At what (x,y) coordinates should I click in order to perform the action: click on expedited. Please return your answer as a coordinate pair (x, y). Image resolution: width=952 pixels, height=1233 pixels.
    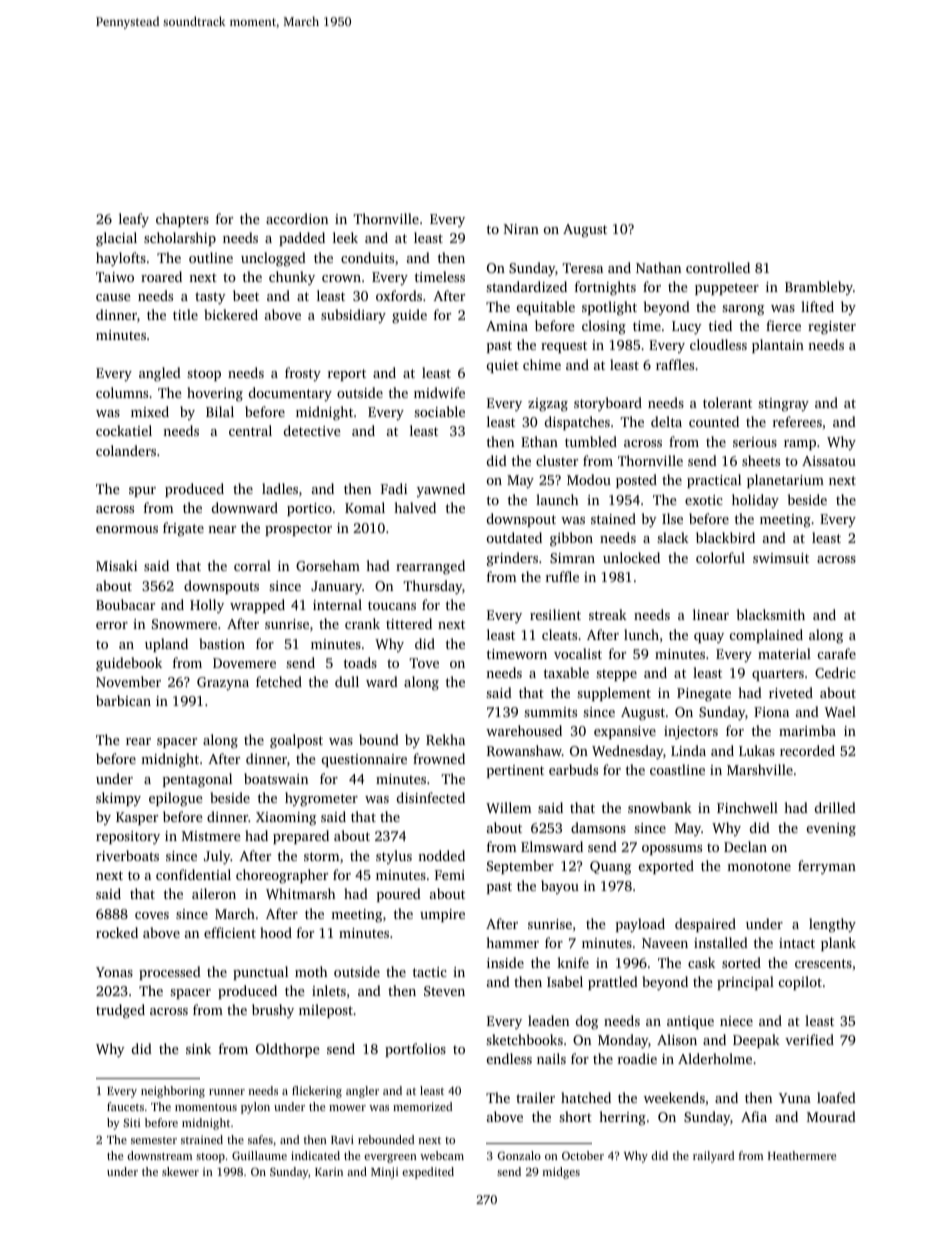
    Looking at the image, I should click on (428, 1173).
